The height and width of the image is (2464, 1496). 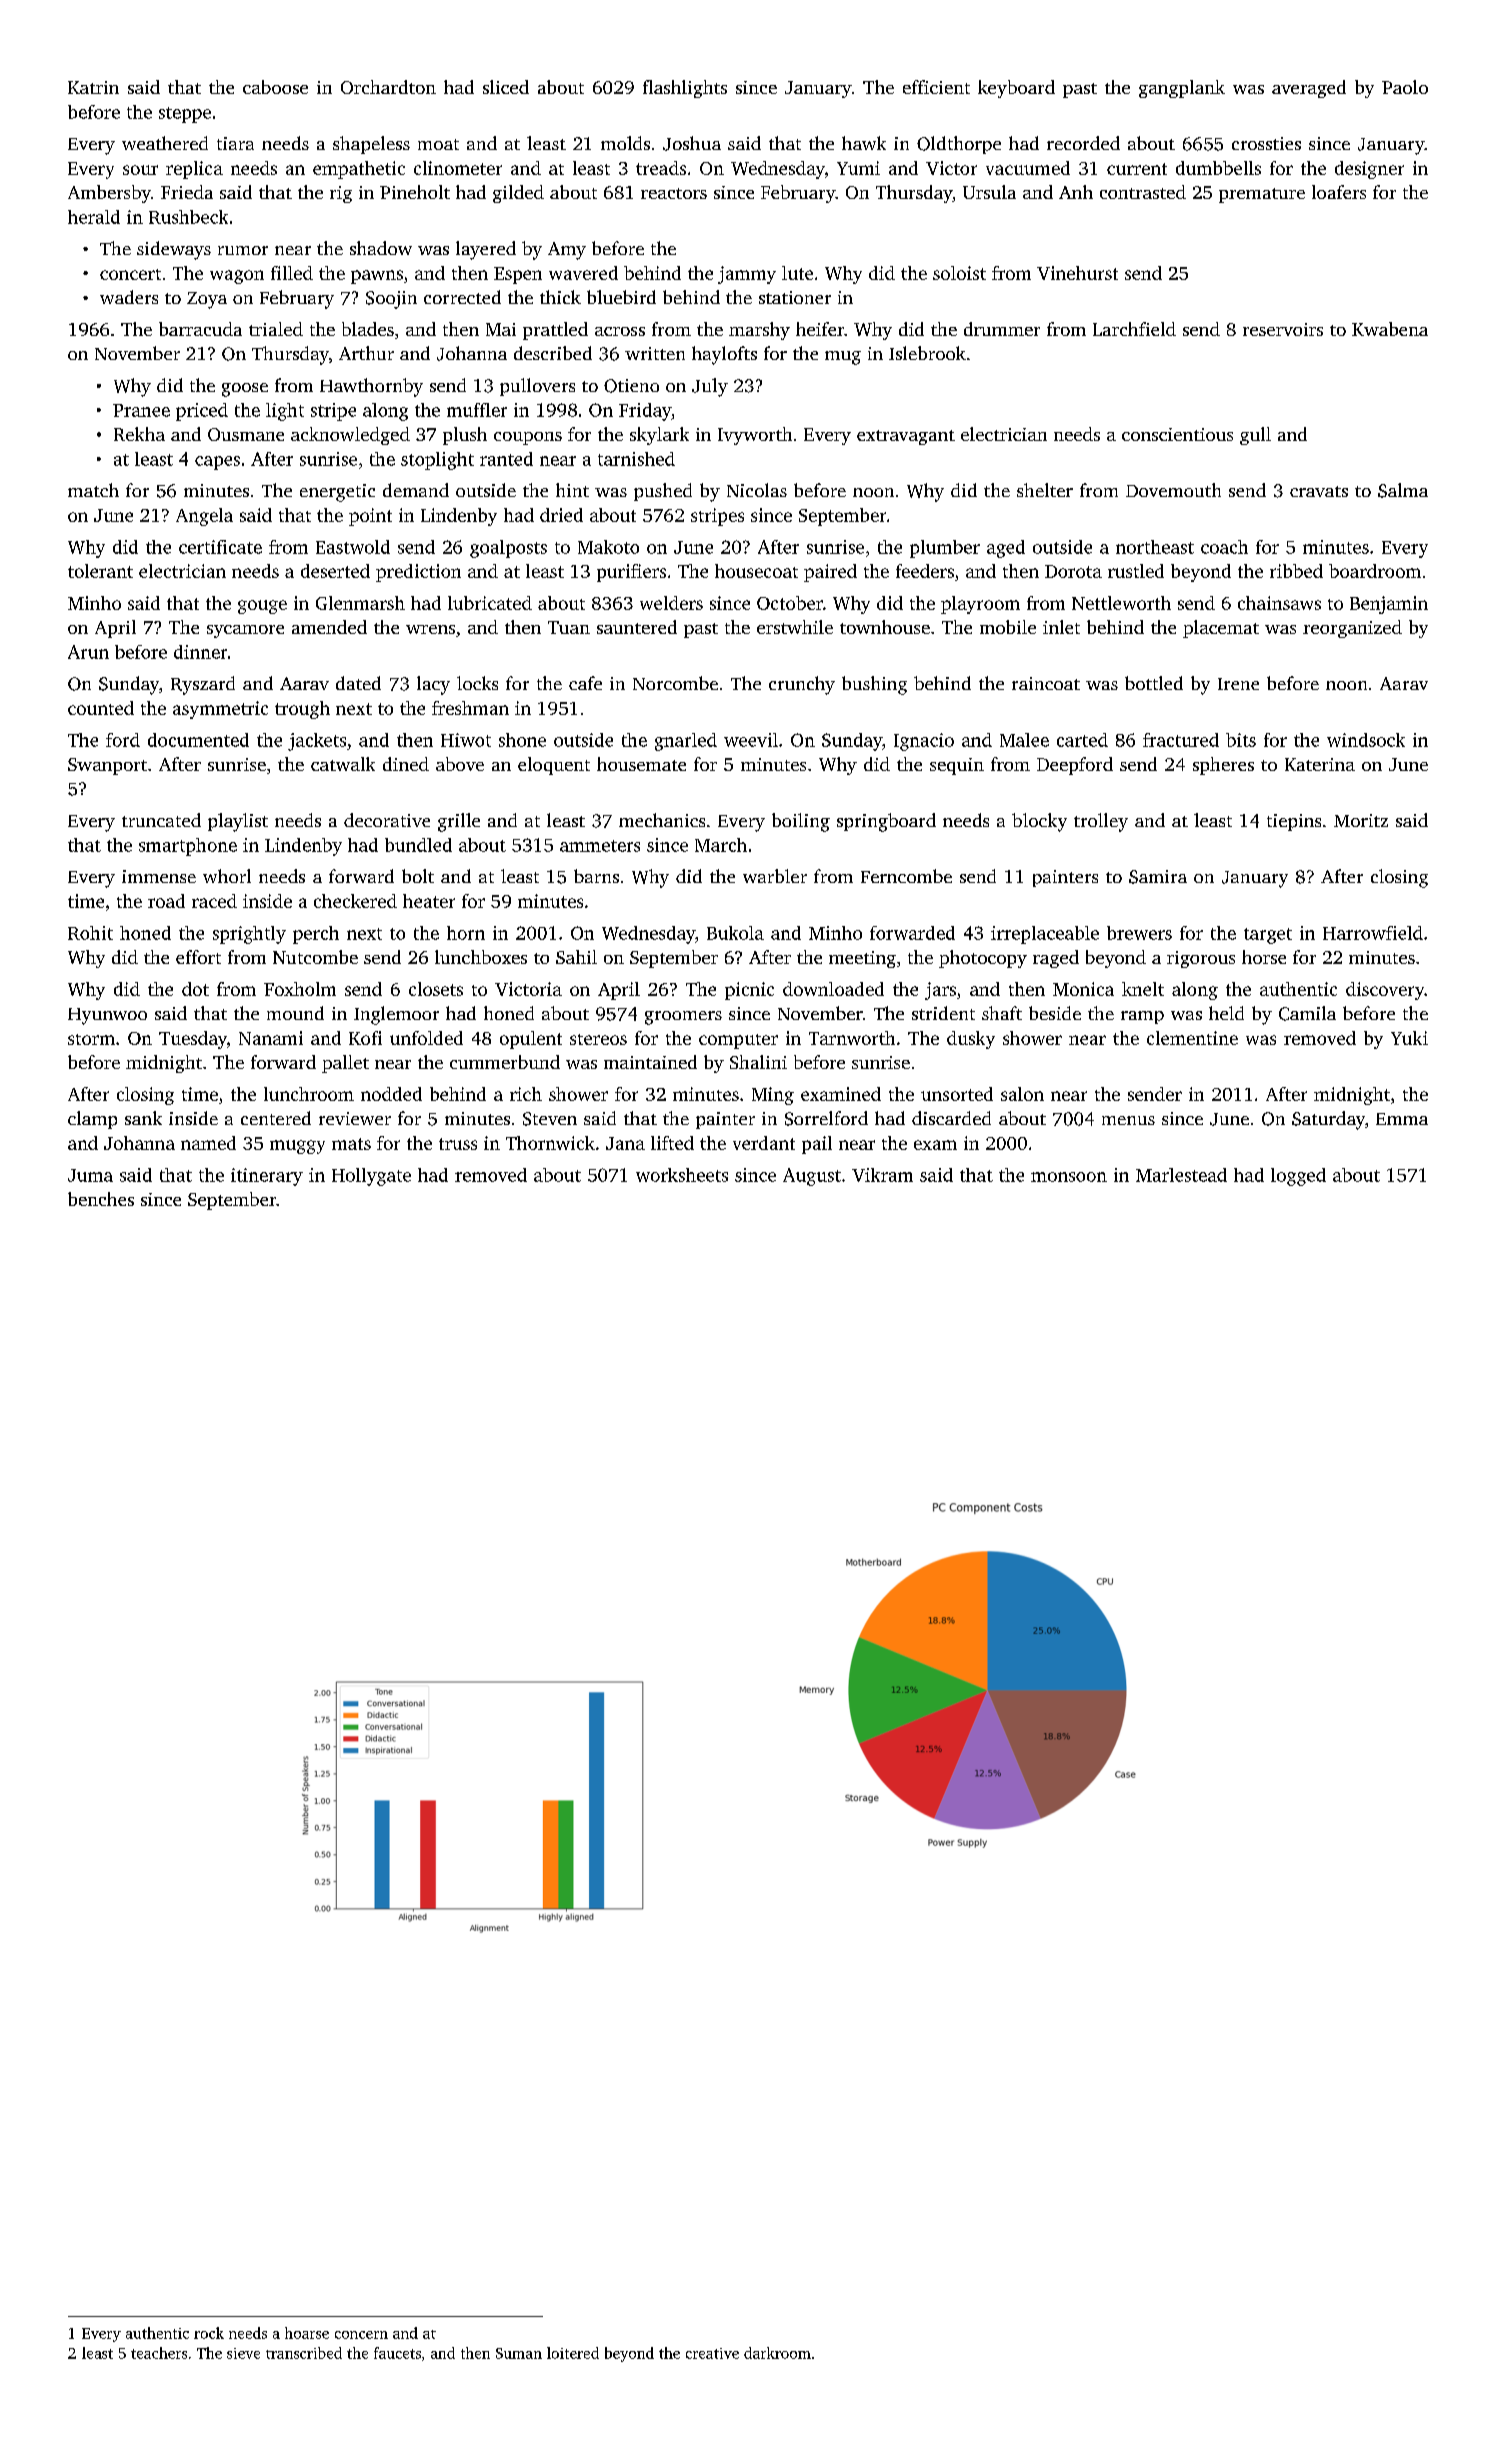 What do you see at coordinates (275, 87) in the image?
I see `caboose` at bounding box center [275, 87].
